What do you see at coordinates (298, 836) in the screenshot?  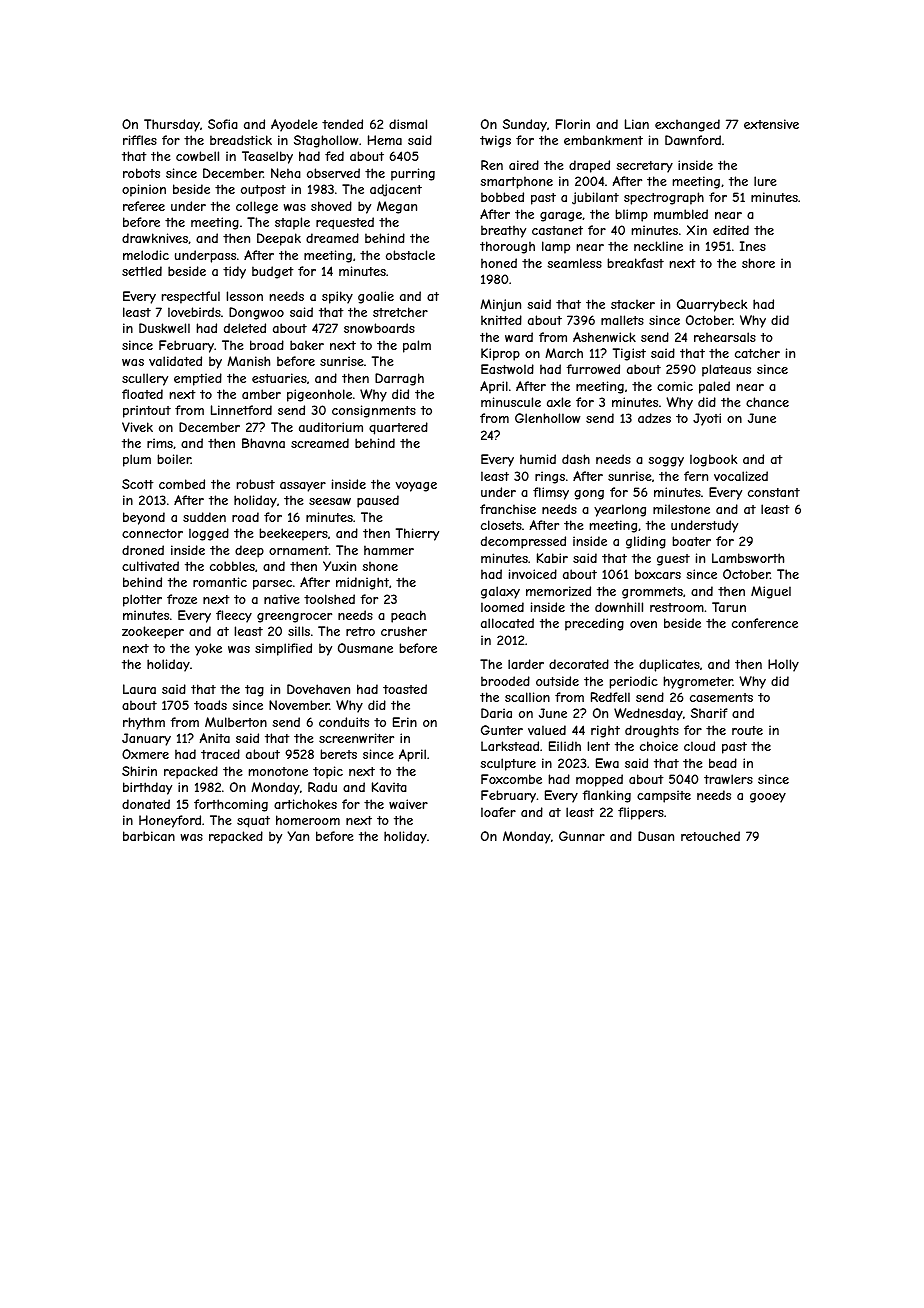 I see `Yan` at bounding box center [298, 836].
